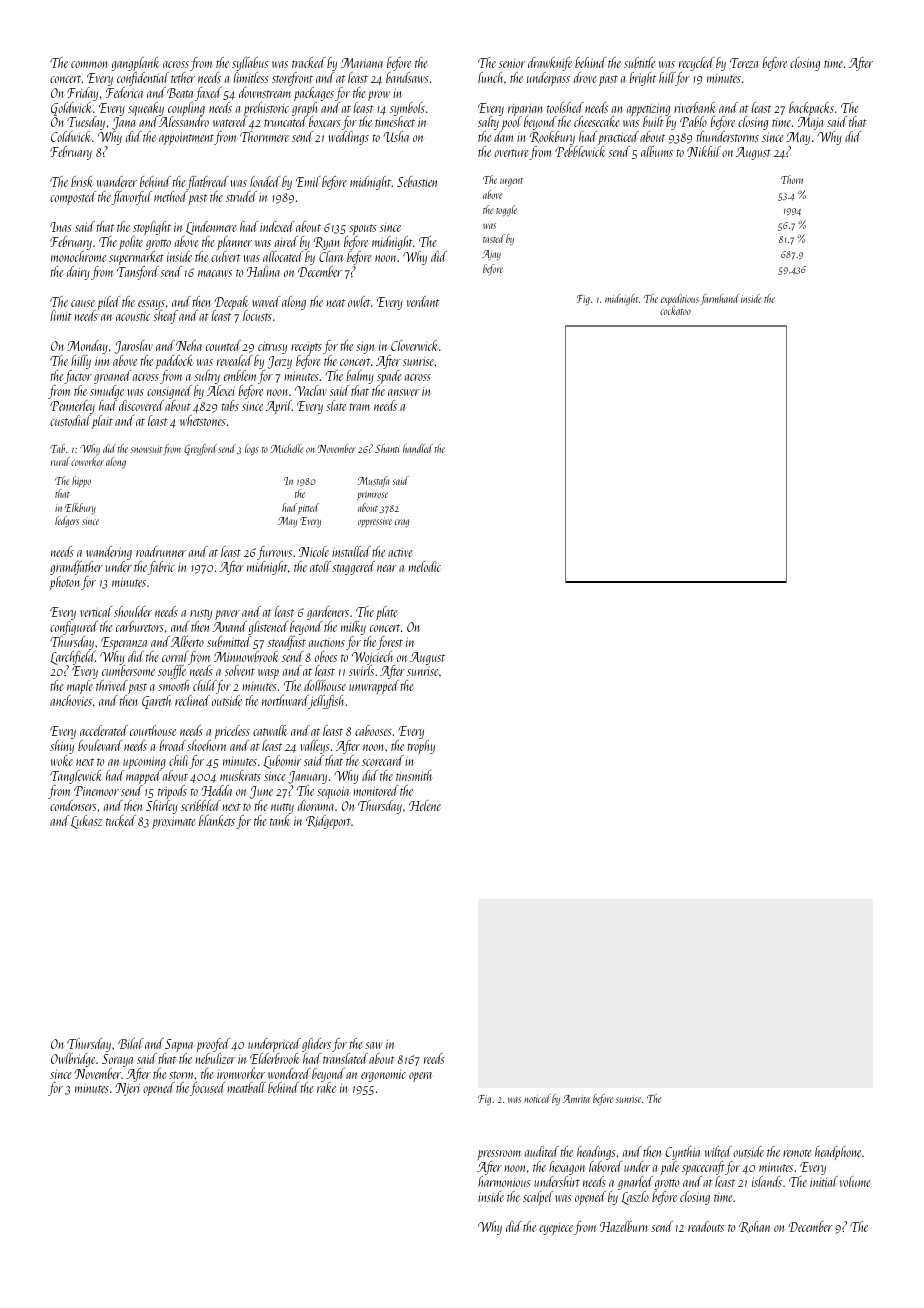 This page has width=924, height=1308. What do you see at coordinates (331, 256) in the page?
I see `Clara` at bounding box center [331, 256].
